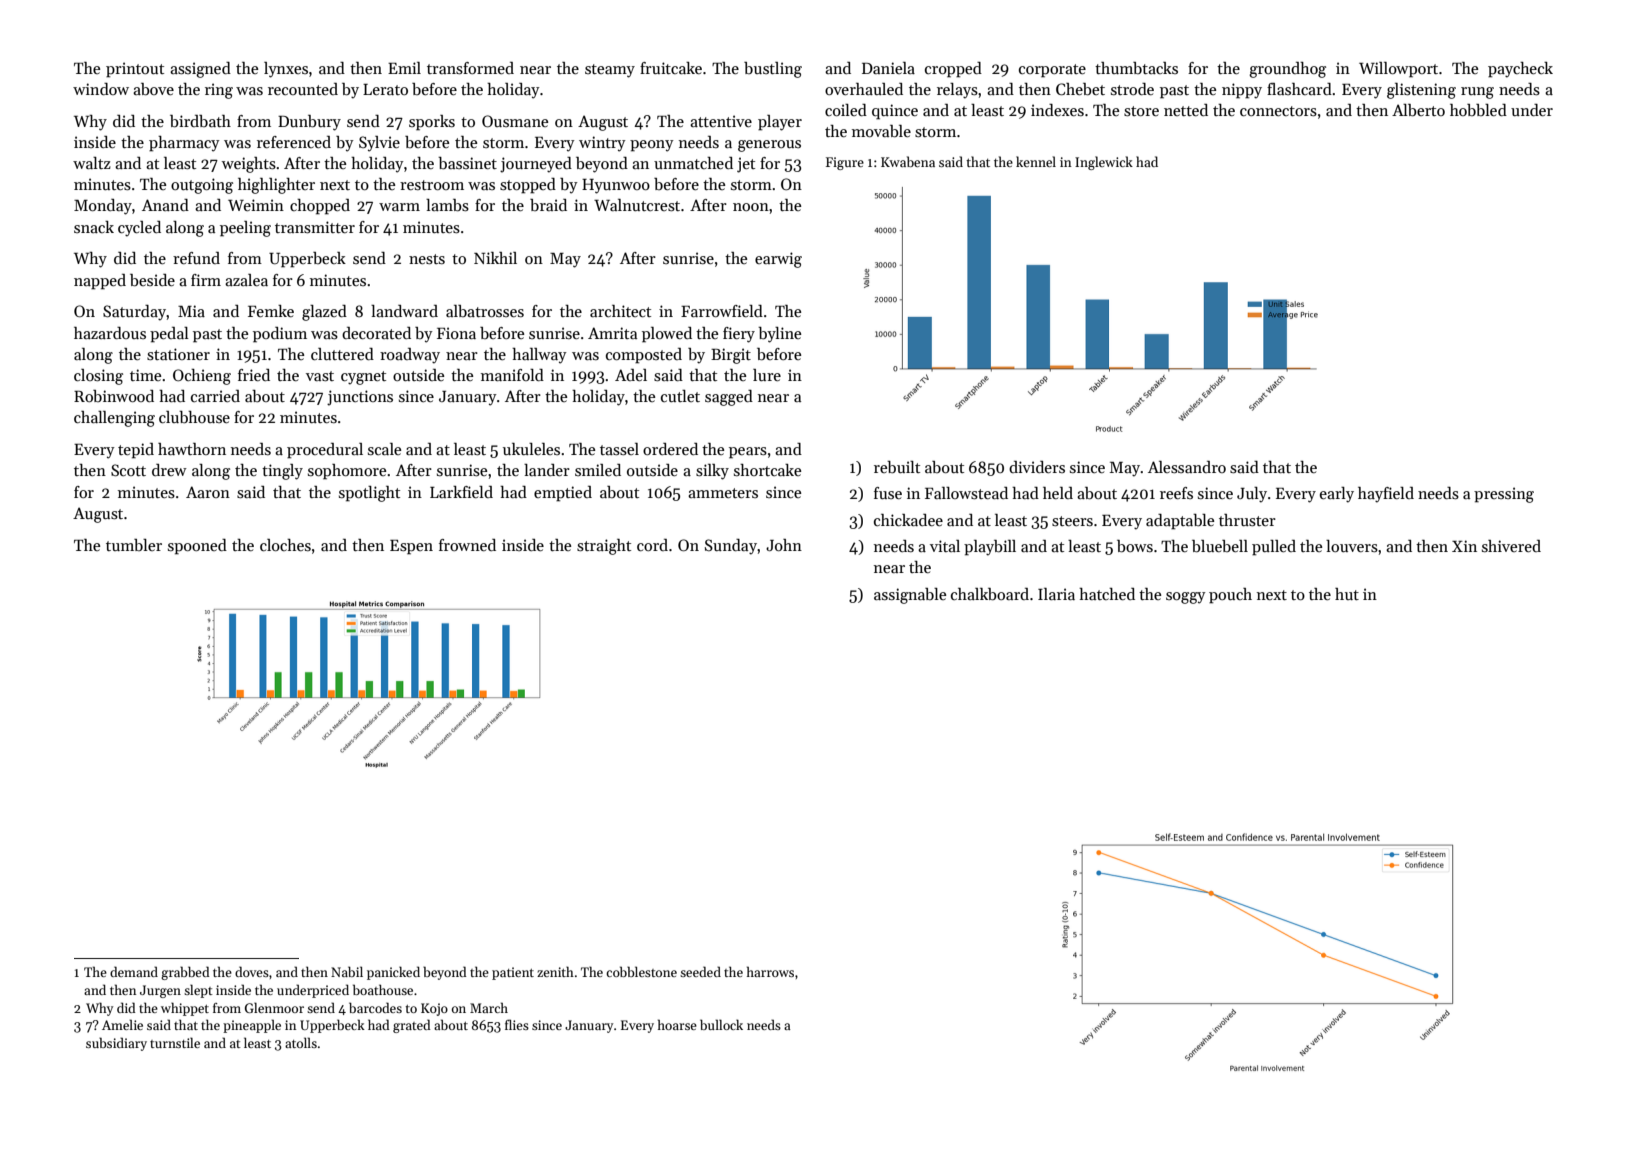 This image has height=1150, width=1627. What do you see at coordinates (1187, 467) in the image?
I see `Alessandro` at bounding box center [1187, 467].
